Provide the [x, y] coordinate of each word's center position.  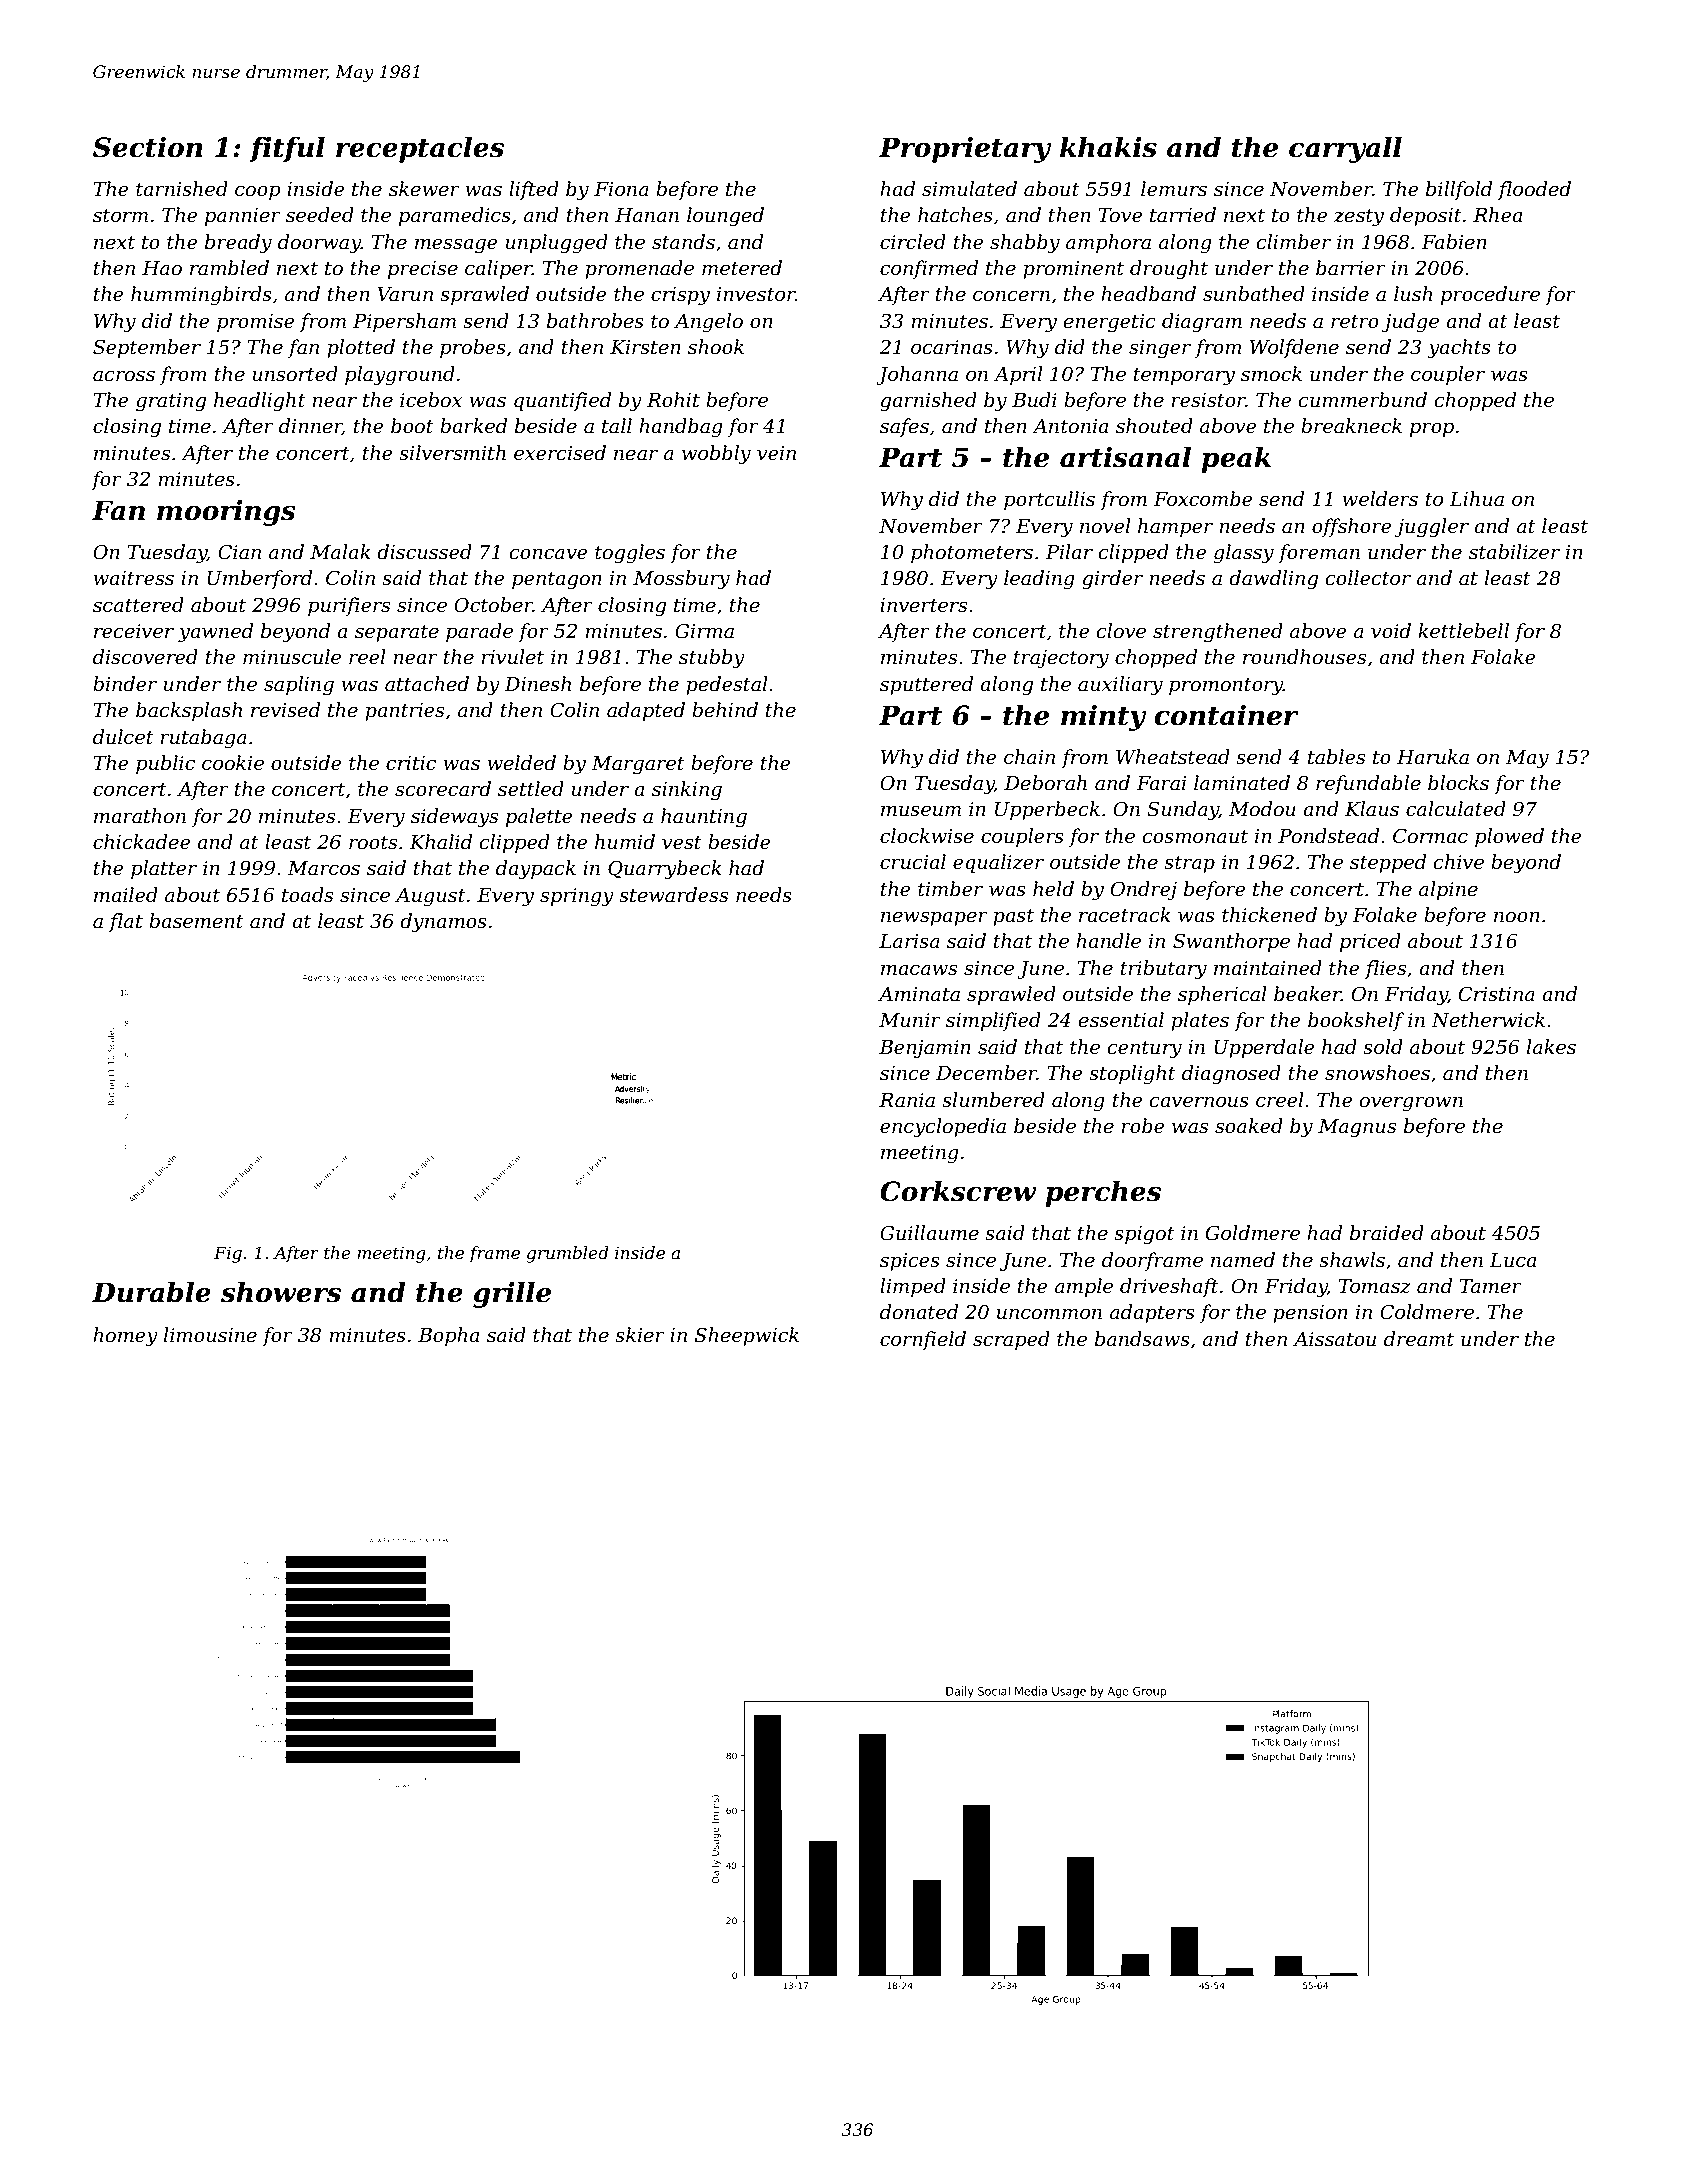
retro [1355, 322]
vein [776, 453]
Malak [340, 552]
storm [120, 216]
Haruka [1433, 757]
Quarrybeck [664, 870]
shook [716, 347]
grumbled [567, 1254]
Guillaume [929, 1233]
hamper [1175, 527]
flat [126, 922]
